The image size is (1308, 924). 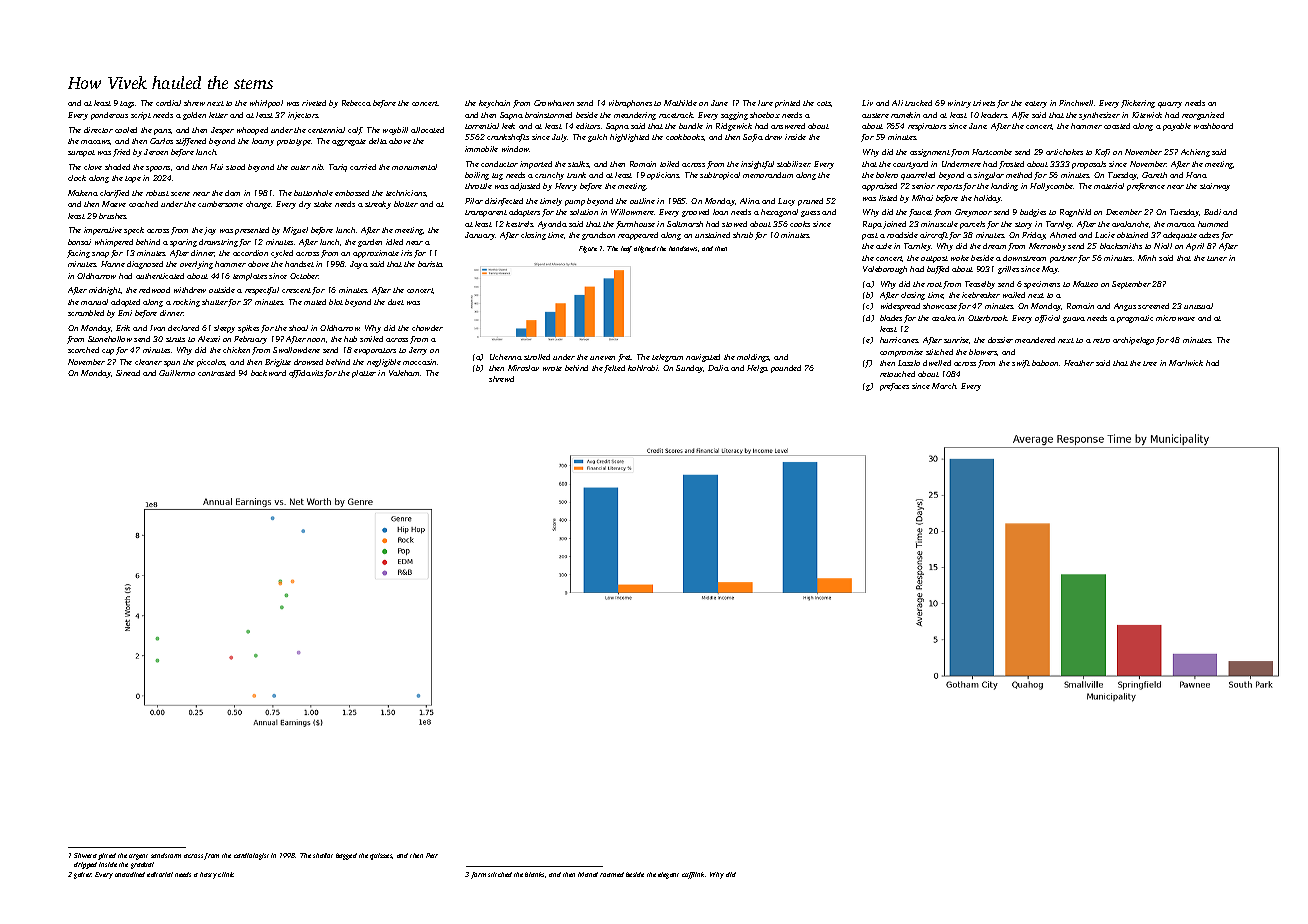 What do you see at coordinates (630, 104) in the screenshot?
I see `vibraphones` at bounding box center [630, 104].
